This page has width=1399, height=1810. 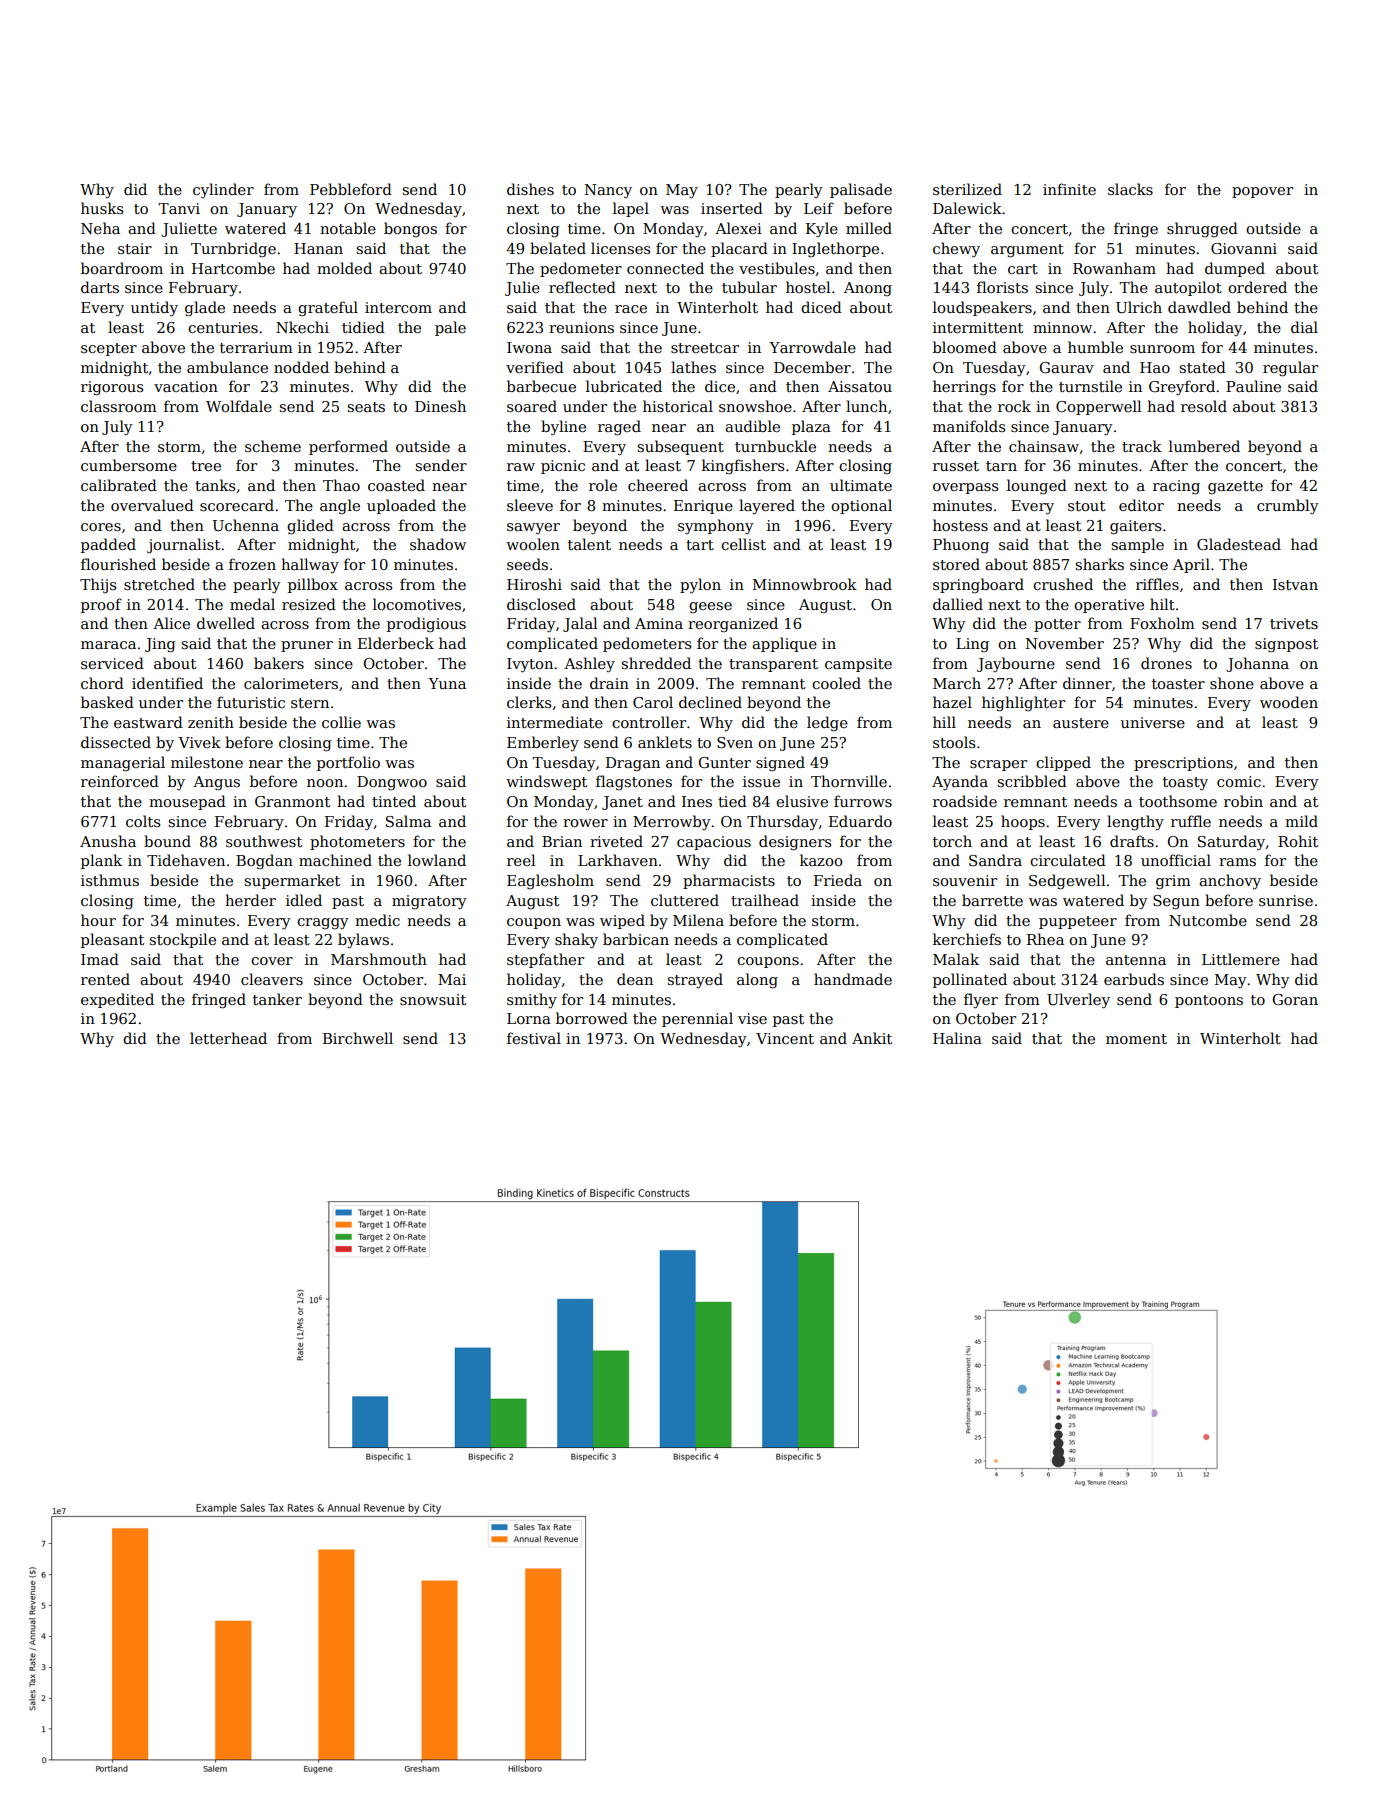 I want to click on crumbly, so click(x=1288, y=506).
